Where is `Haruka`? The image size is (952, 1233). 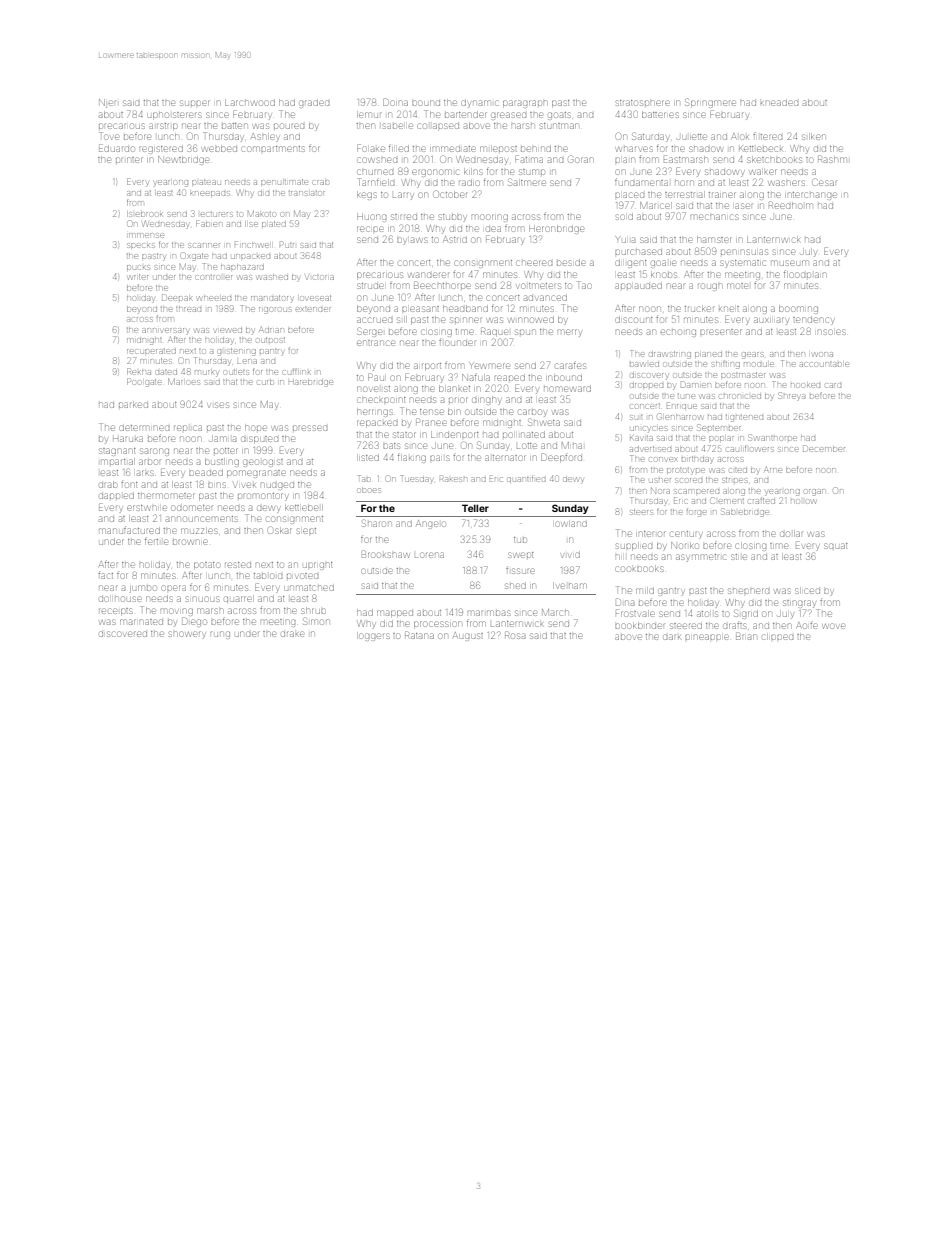 Haruka is located at coordinates (128, 439).
